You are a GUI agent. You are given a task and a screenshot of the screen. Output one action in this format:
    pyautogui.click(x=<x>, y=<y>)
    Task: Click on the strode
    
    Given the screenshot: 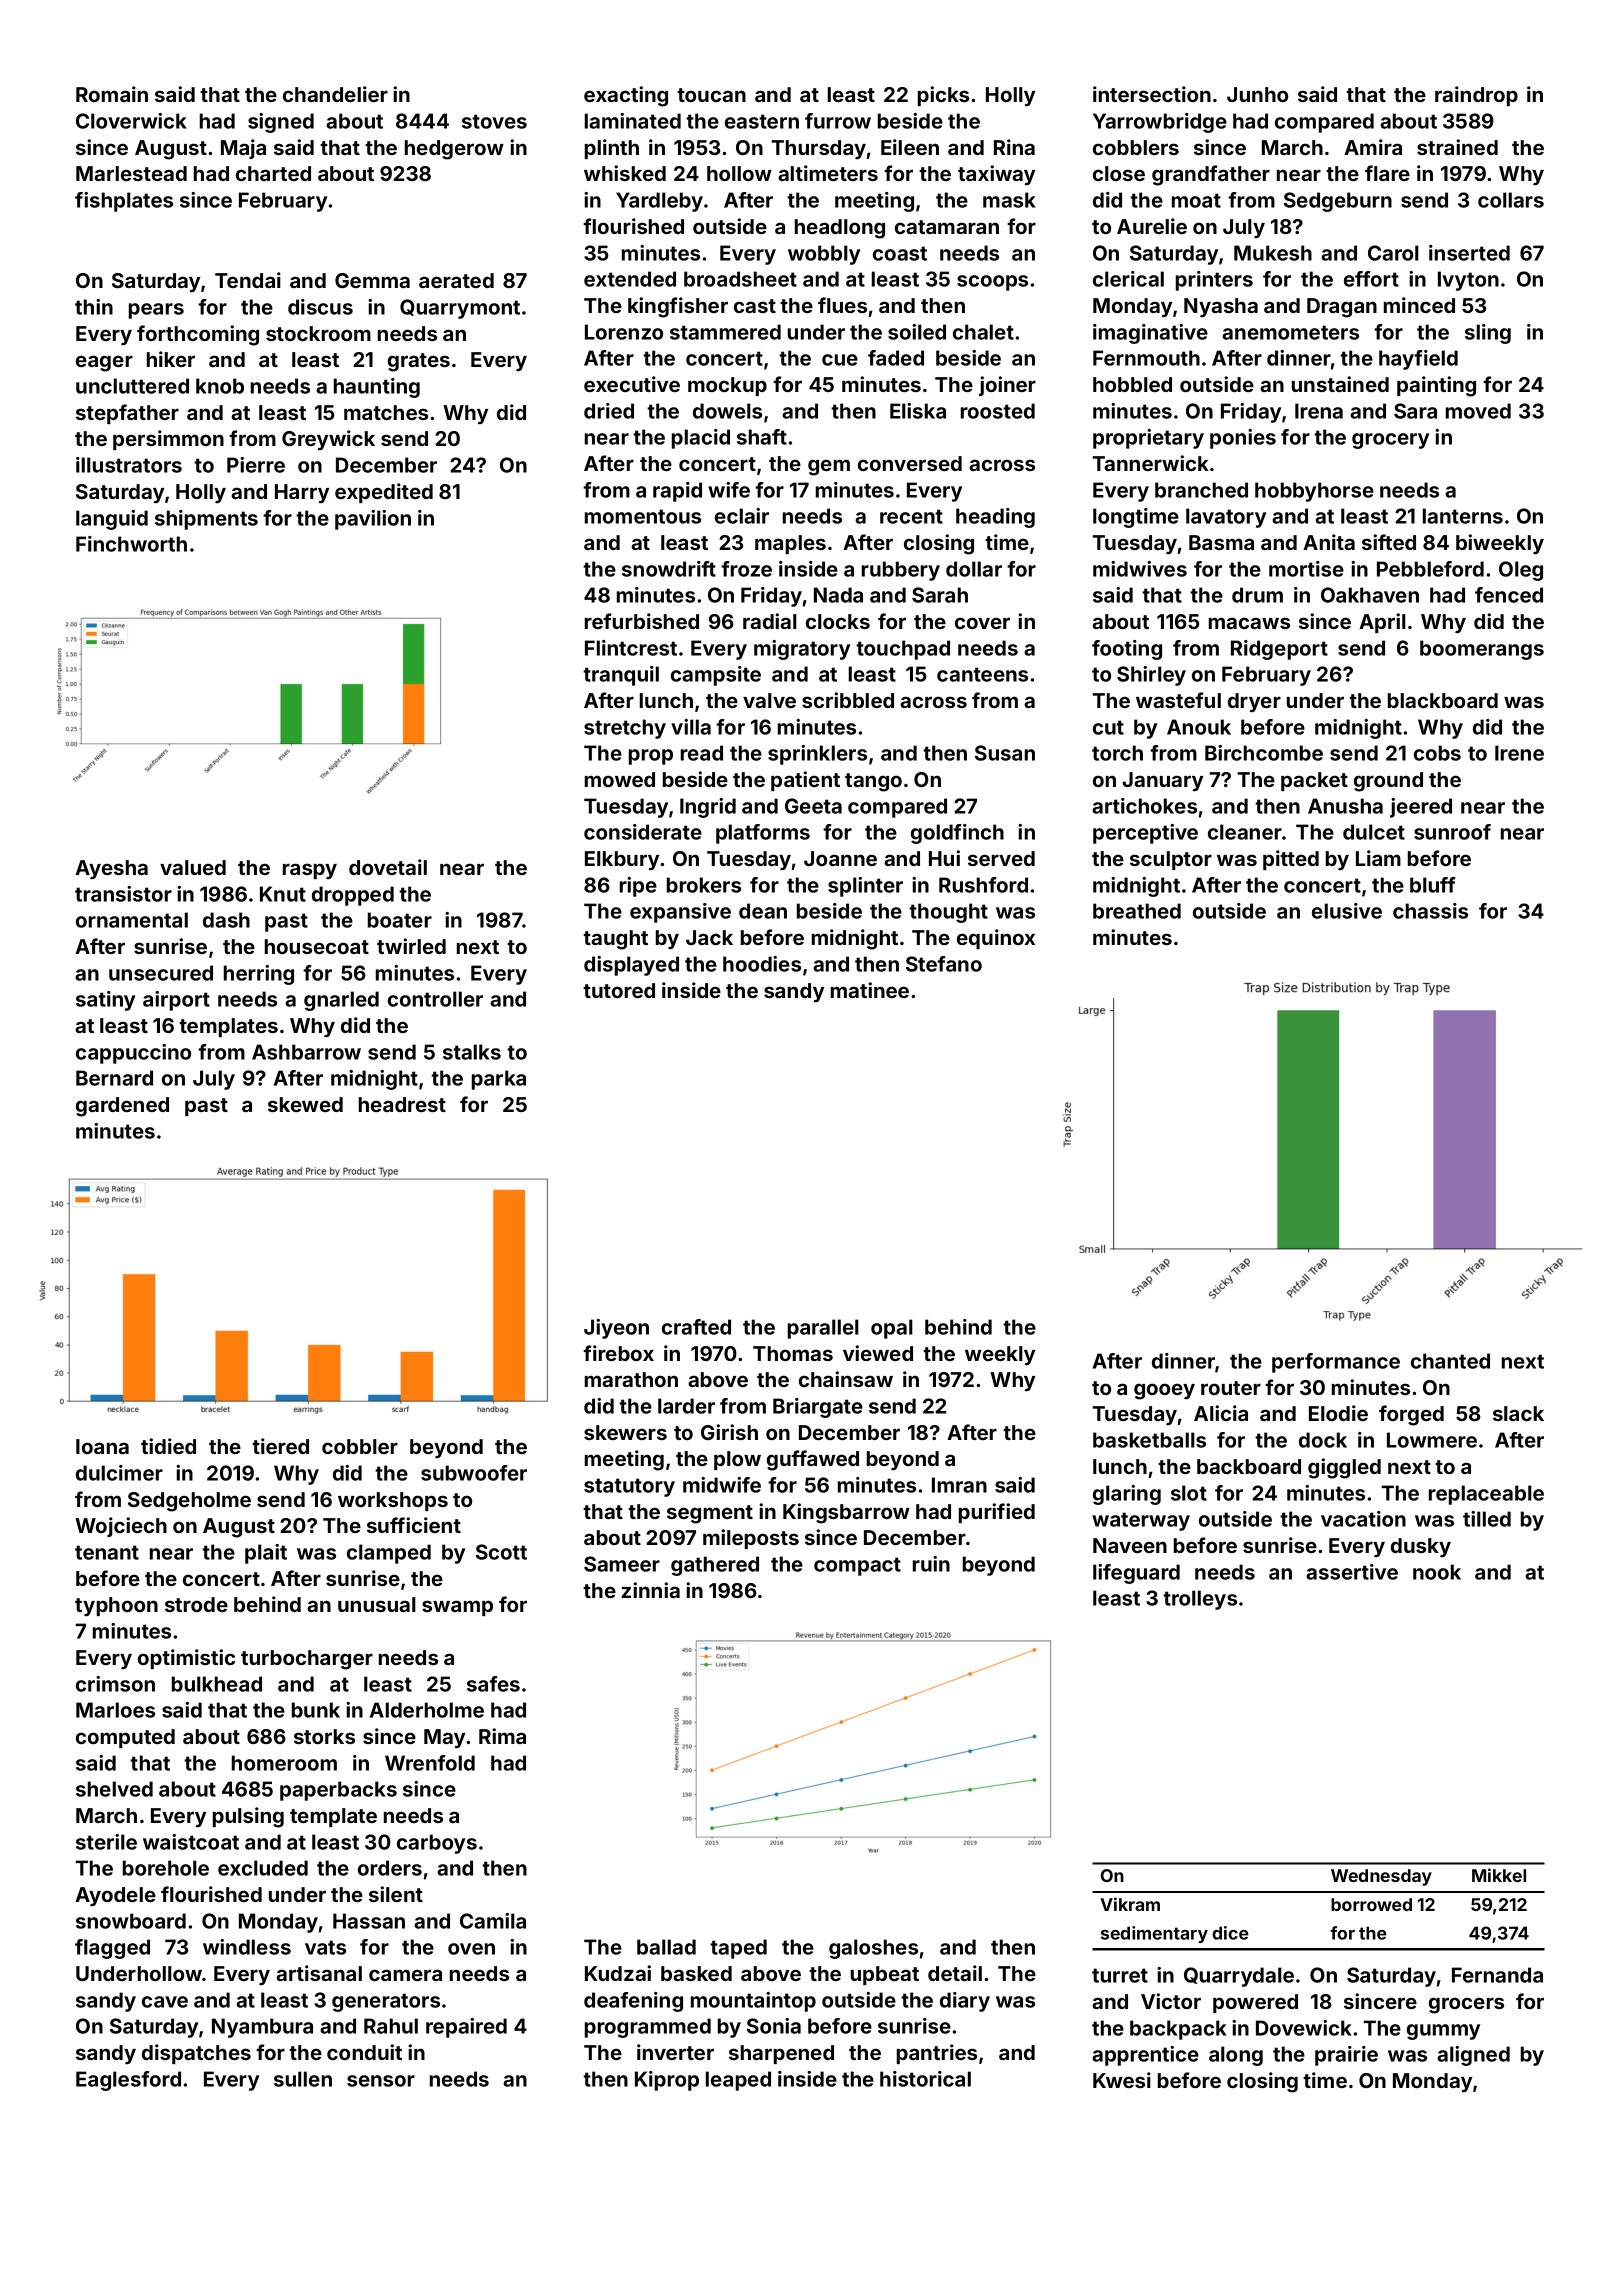 What is the action you would take?
    pyautogui.click(x=196, y=1604)
